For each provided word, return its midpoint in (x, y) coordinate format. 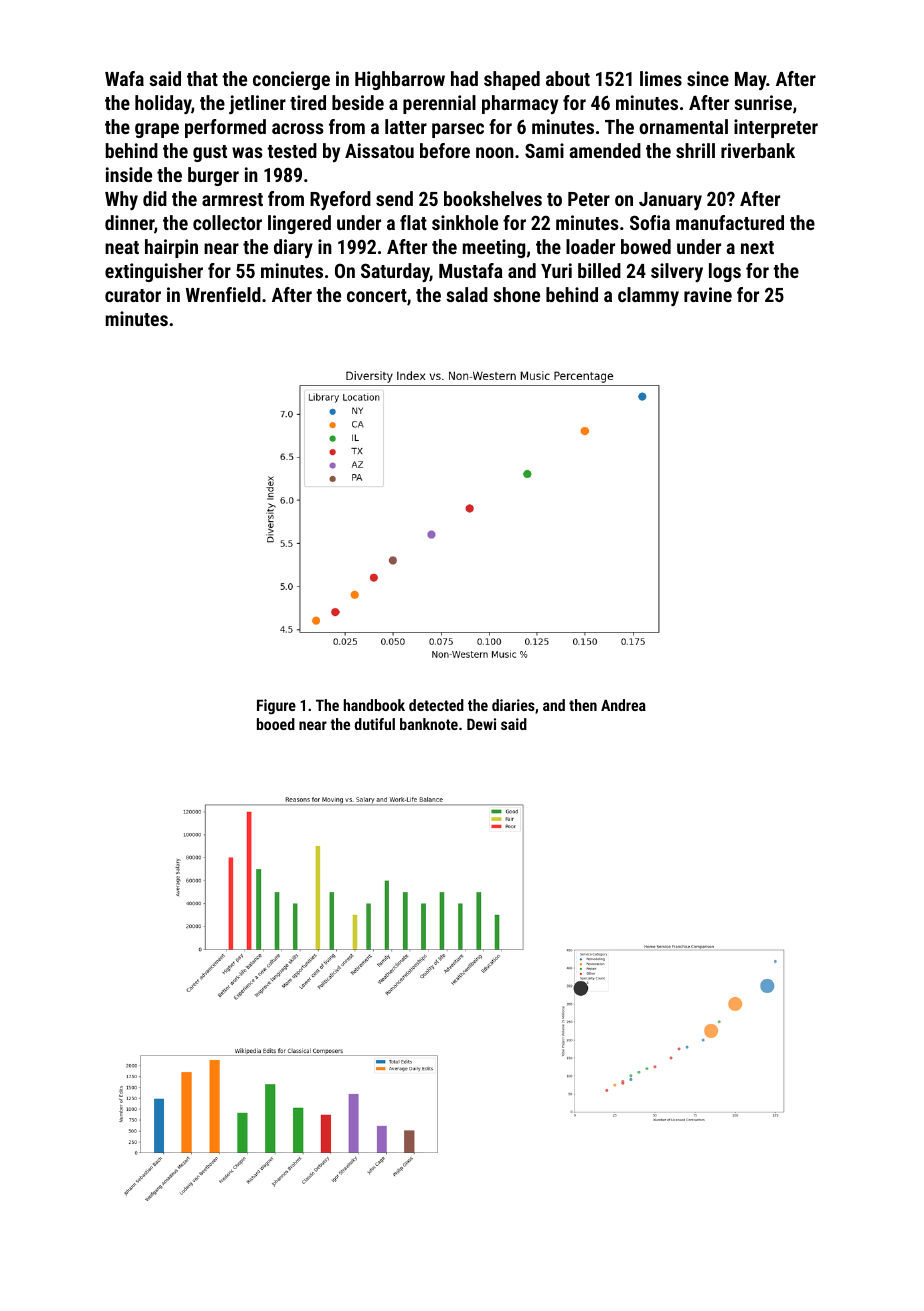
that (202, 78)
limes (661, 78)
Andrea (623, 705)
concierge (291, 80)
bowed (646, 246)
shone (516, 294)
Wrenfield (223, 294)
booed (276, 724)
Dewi (481, 724)
